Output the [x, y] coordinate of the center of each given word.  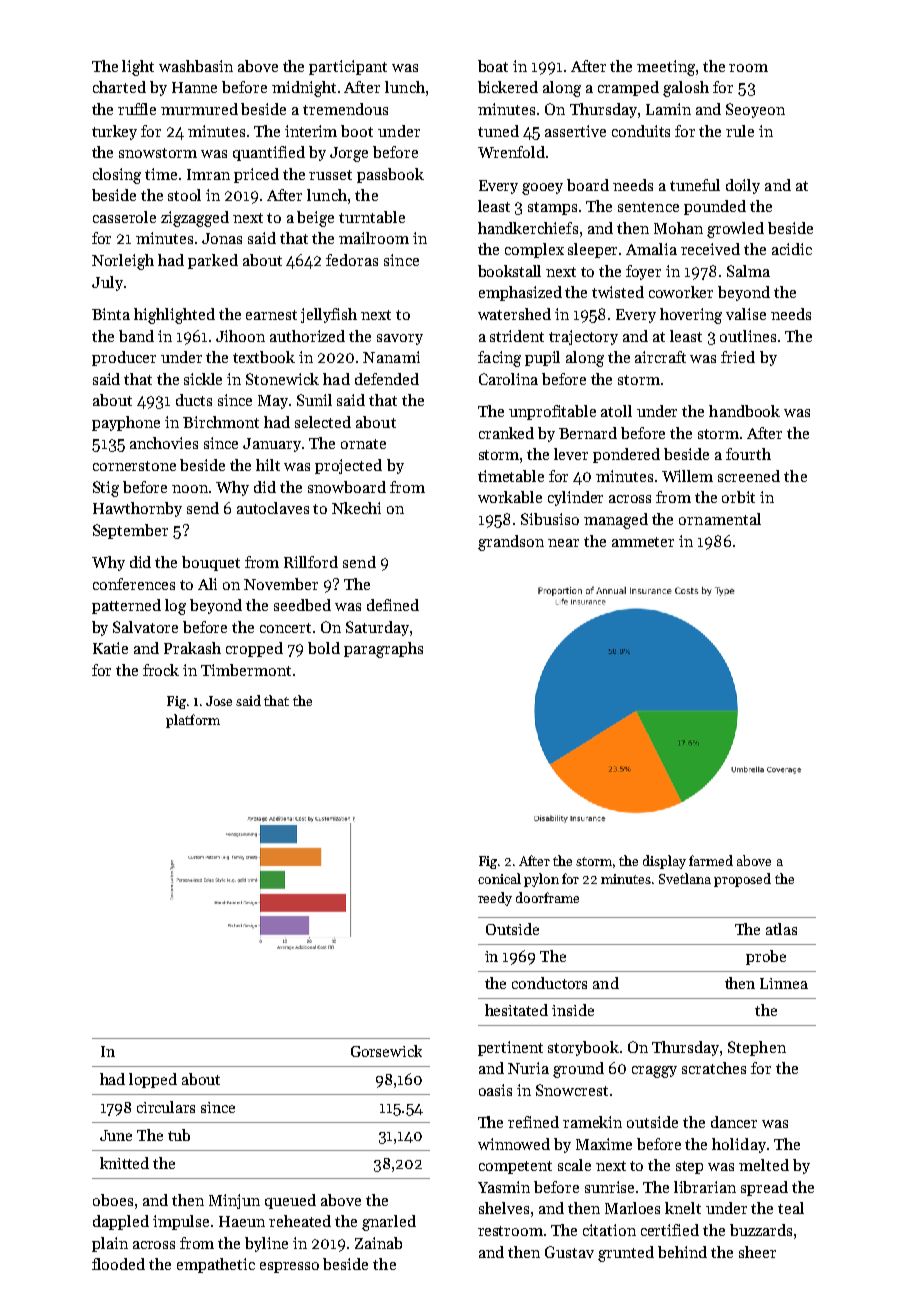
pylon [541, 880]
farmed [711, 860]
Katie [110, 648]
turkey [114, 132]
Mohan [678, 228]
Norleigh [123, 262]
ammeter [643, 542]
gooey [542, 189]
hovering [691, 316]
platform [193, 721]
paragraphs [383, 650]
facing [499, 359]
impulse [181, 1222]
